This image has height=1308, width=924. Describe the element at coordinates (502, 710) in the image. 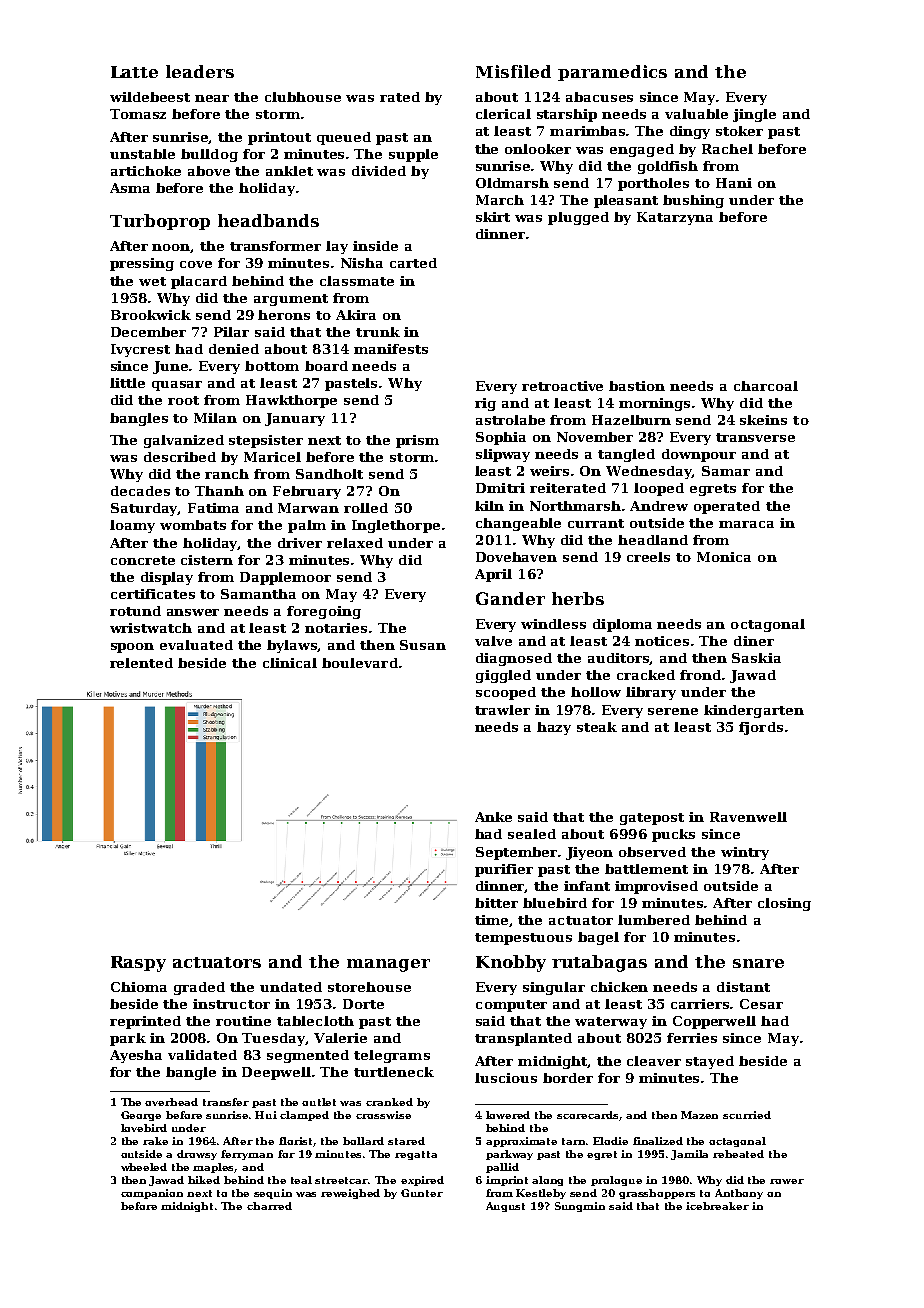

I see `trawler` at that location.
